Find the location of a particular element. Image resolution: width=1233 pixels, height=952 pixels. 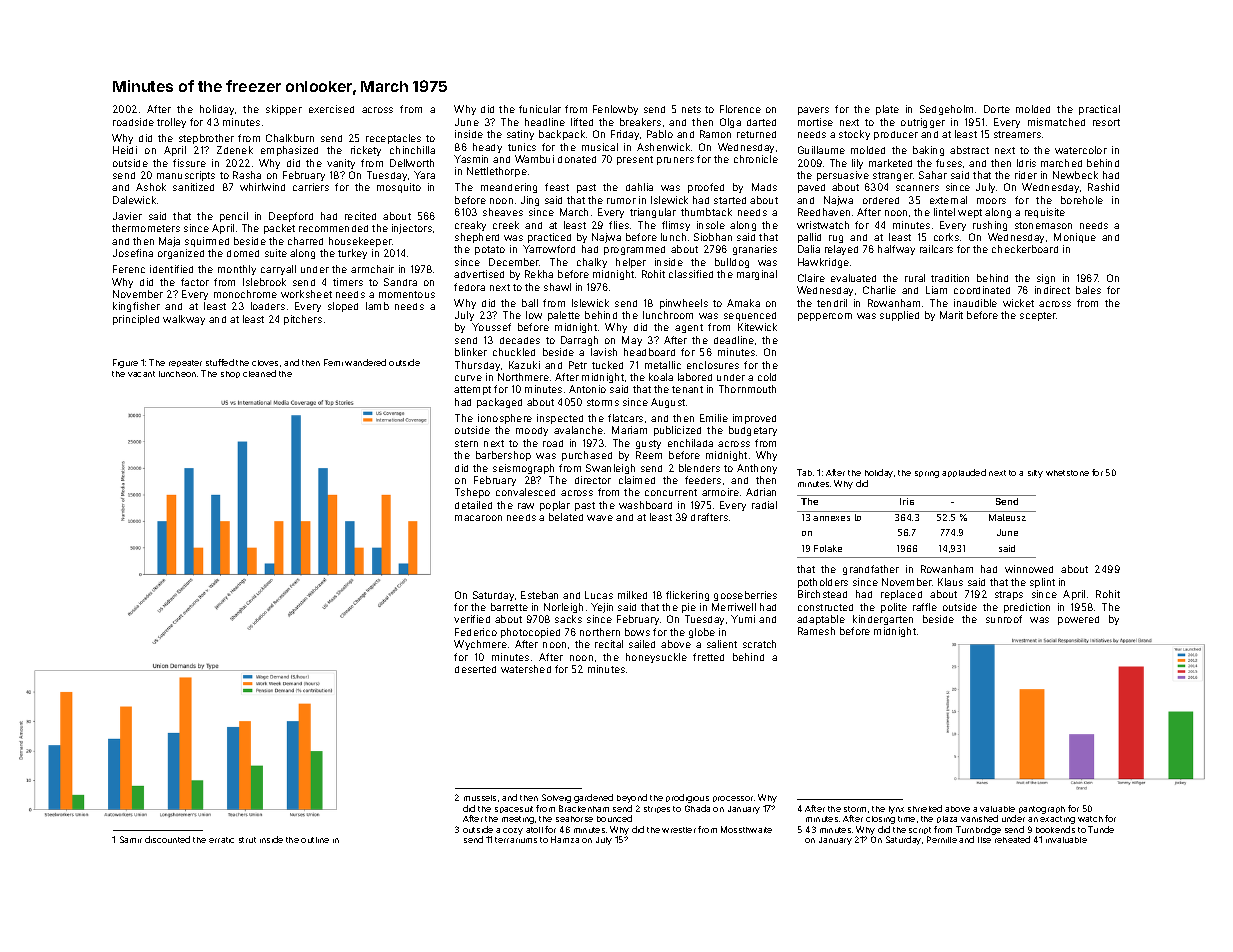

discounted is located at coordinates (167, 839).
